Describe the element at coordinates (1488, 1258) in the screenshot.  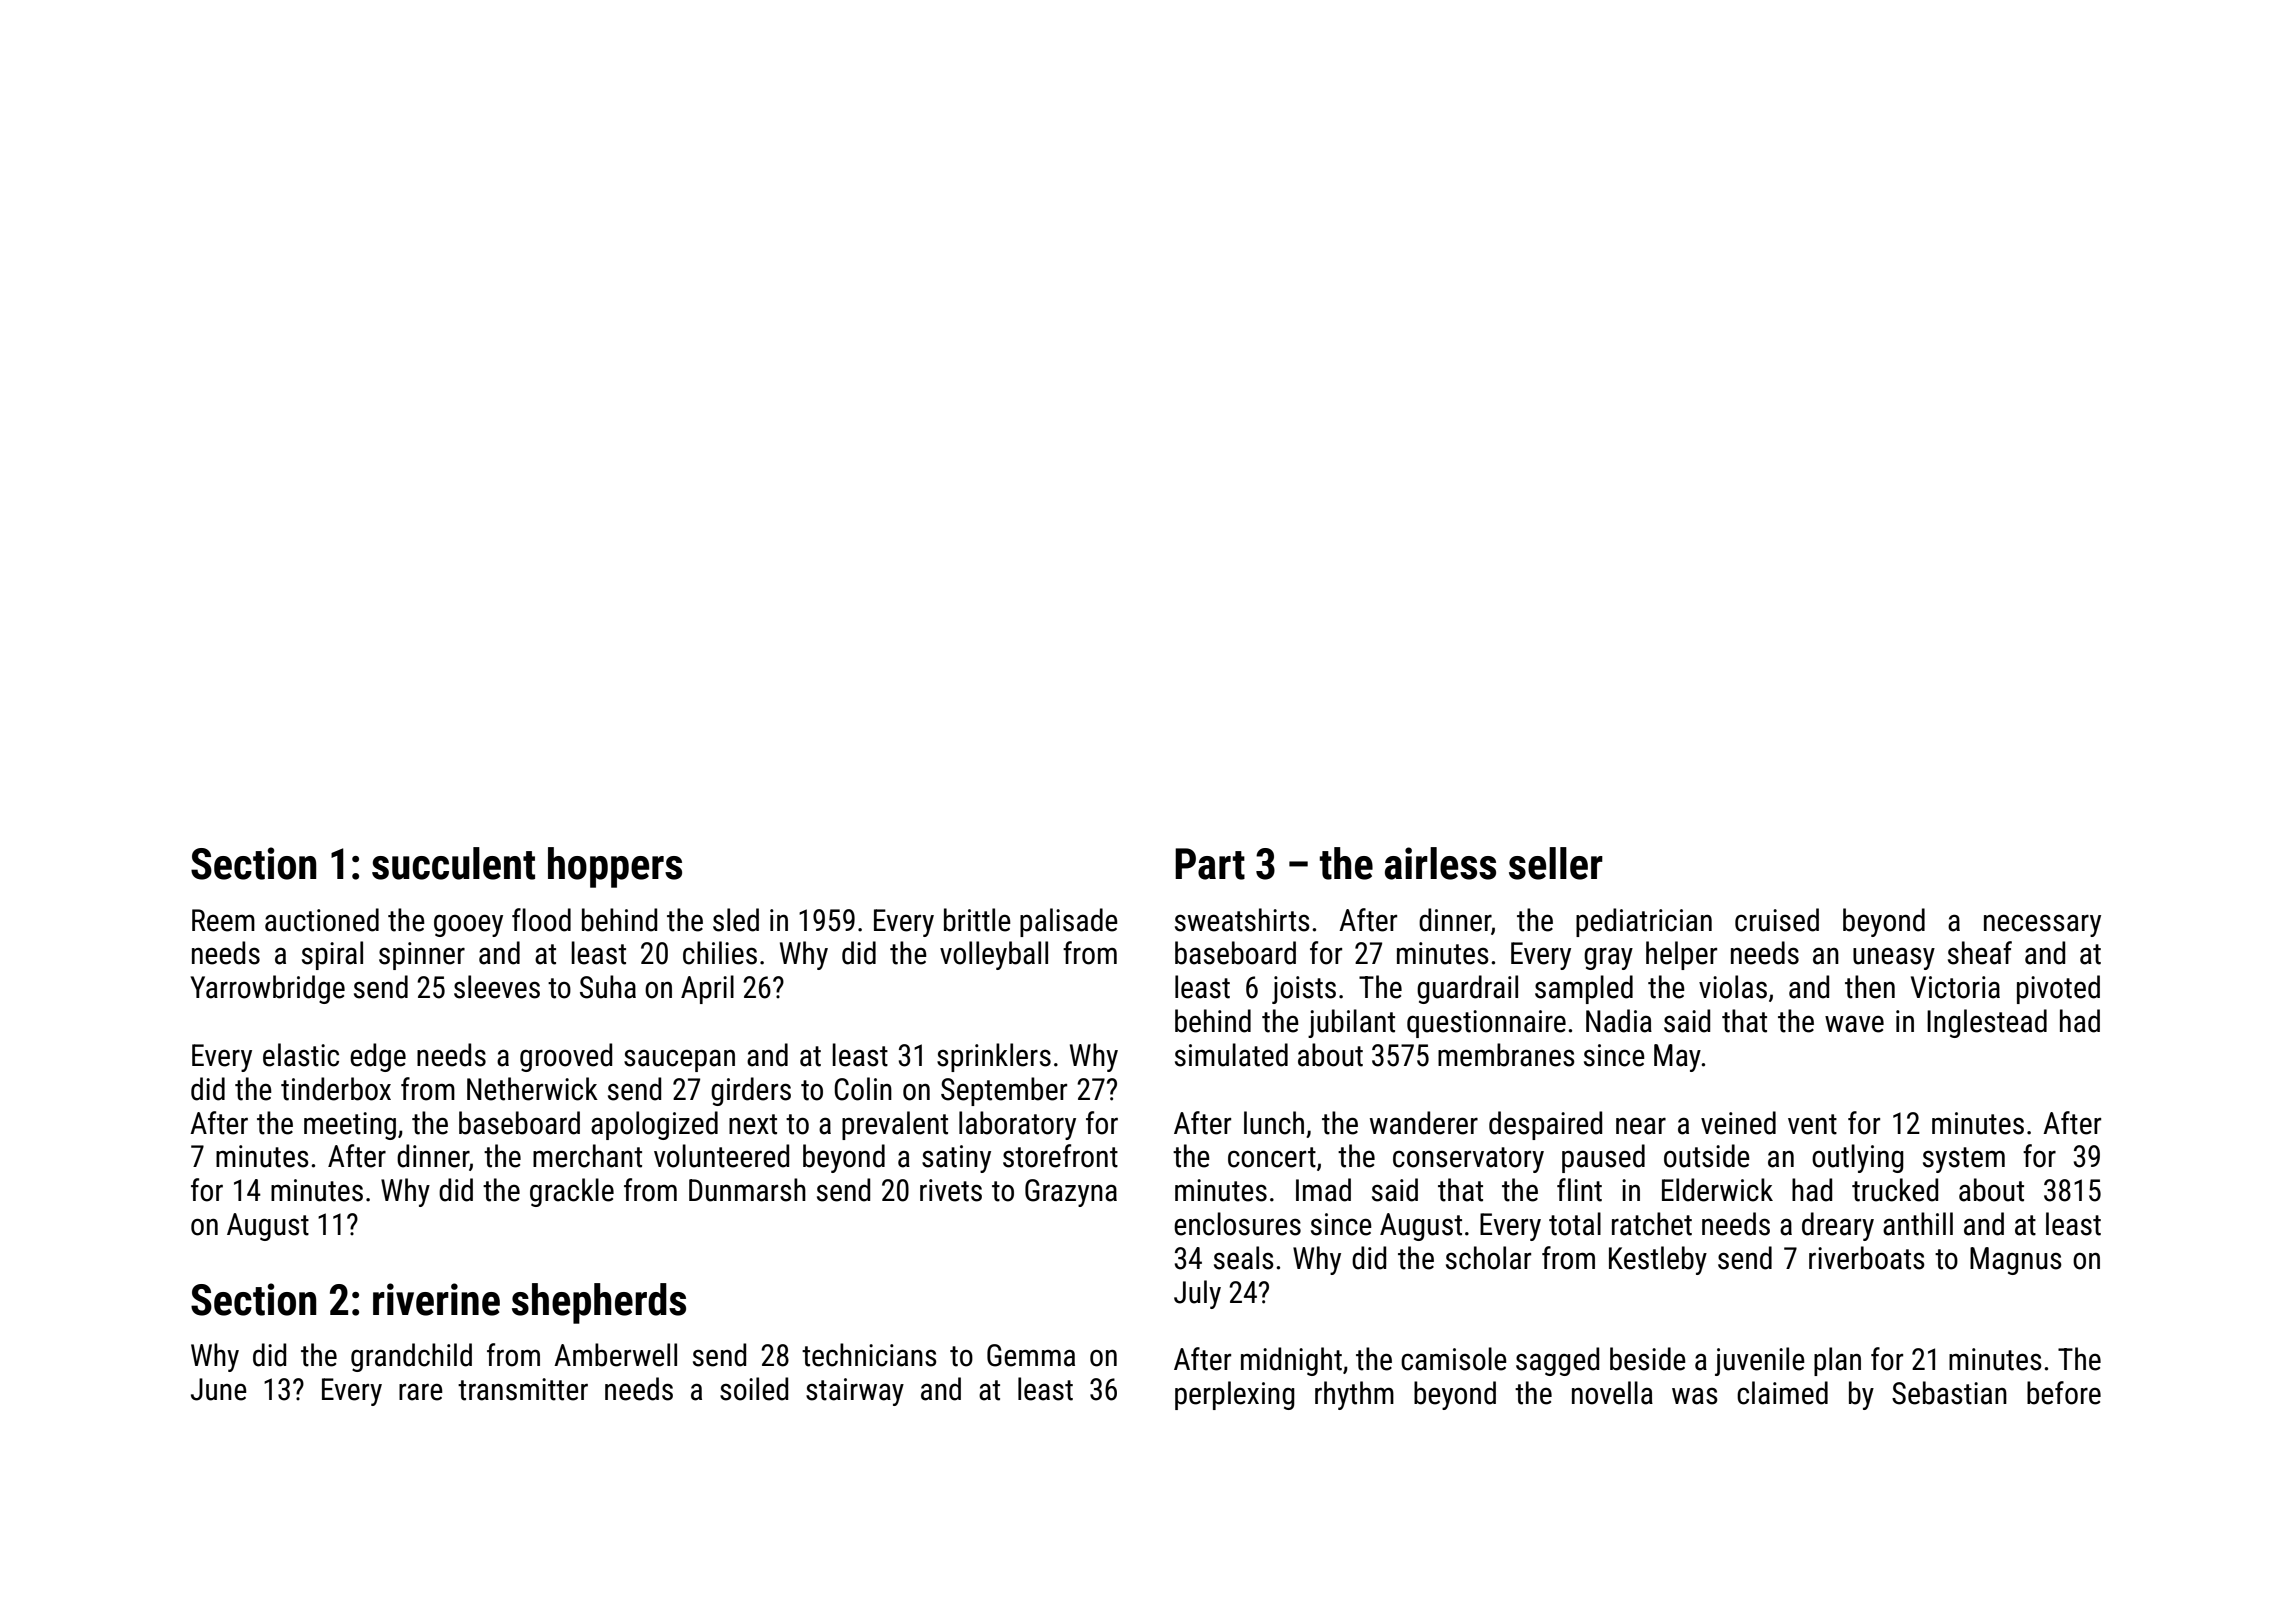
I see `scholar` at that location.
